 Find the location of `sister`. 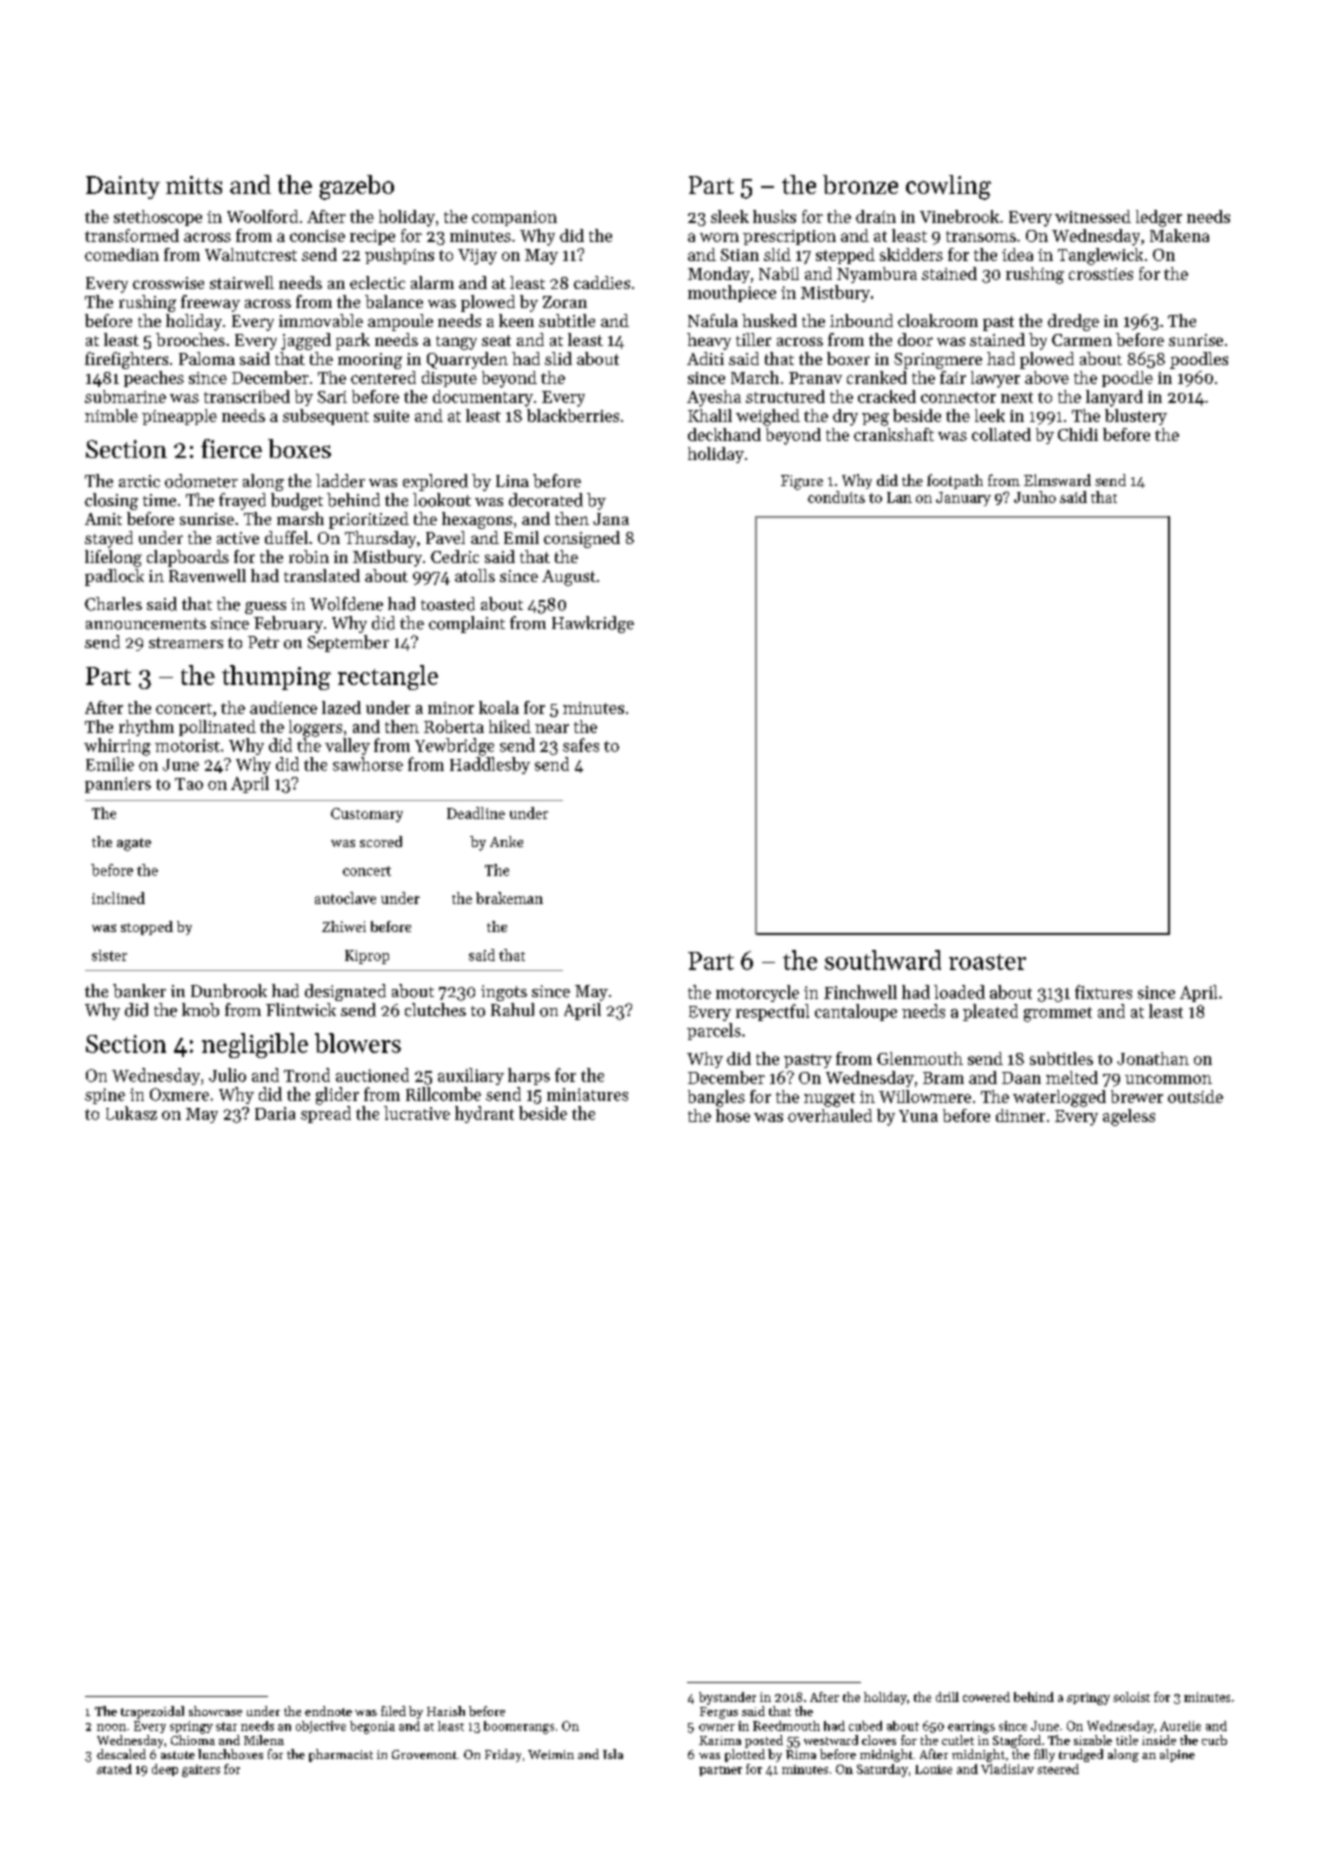

sister is located at coordinates (109, 955).
